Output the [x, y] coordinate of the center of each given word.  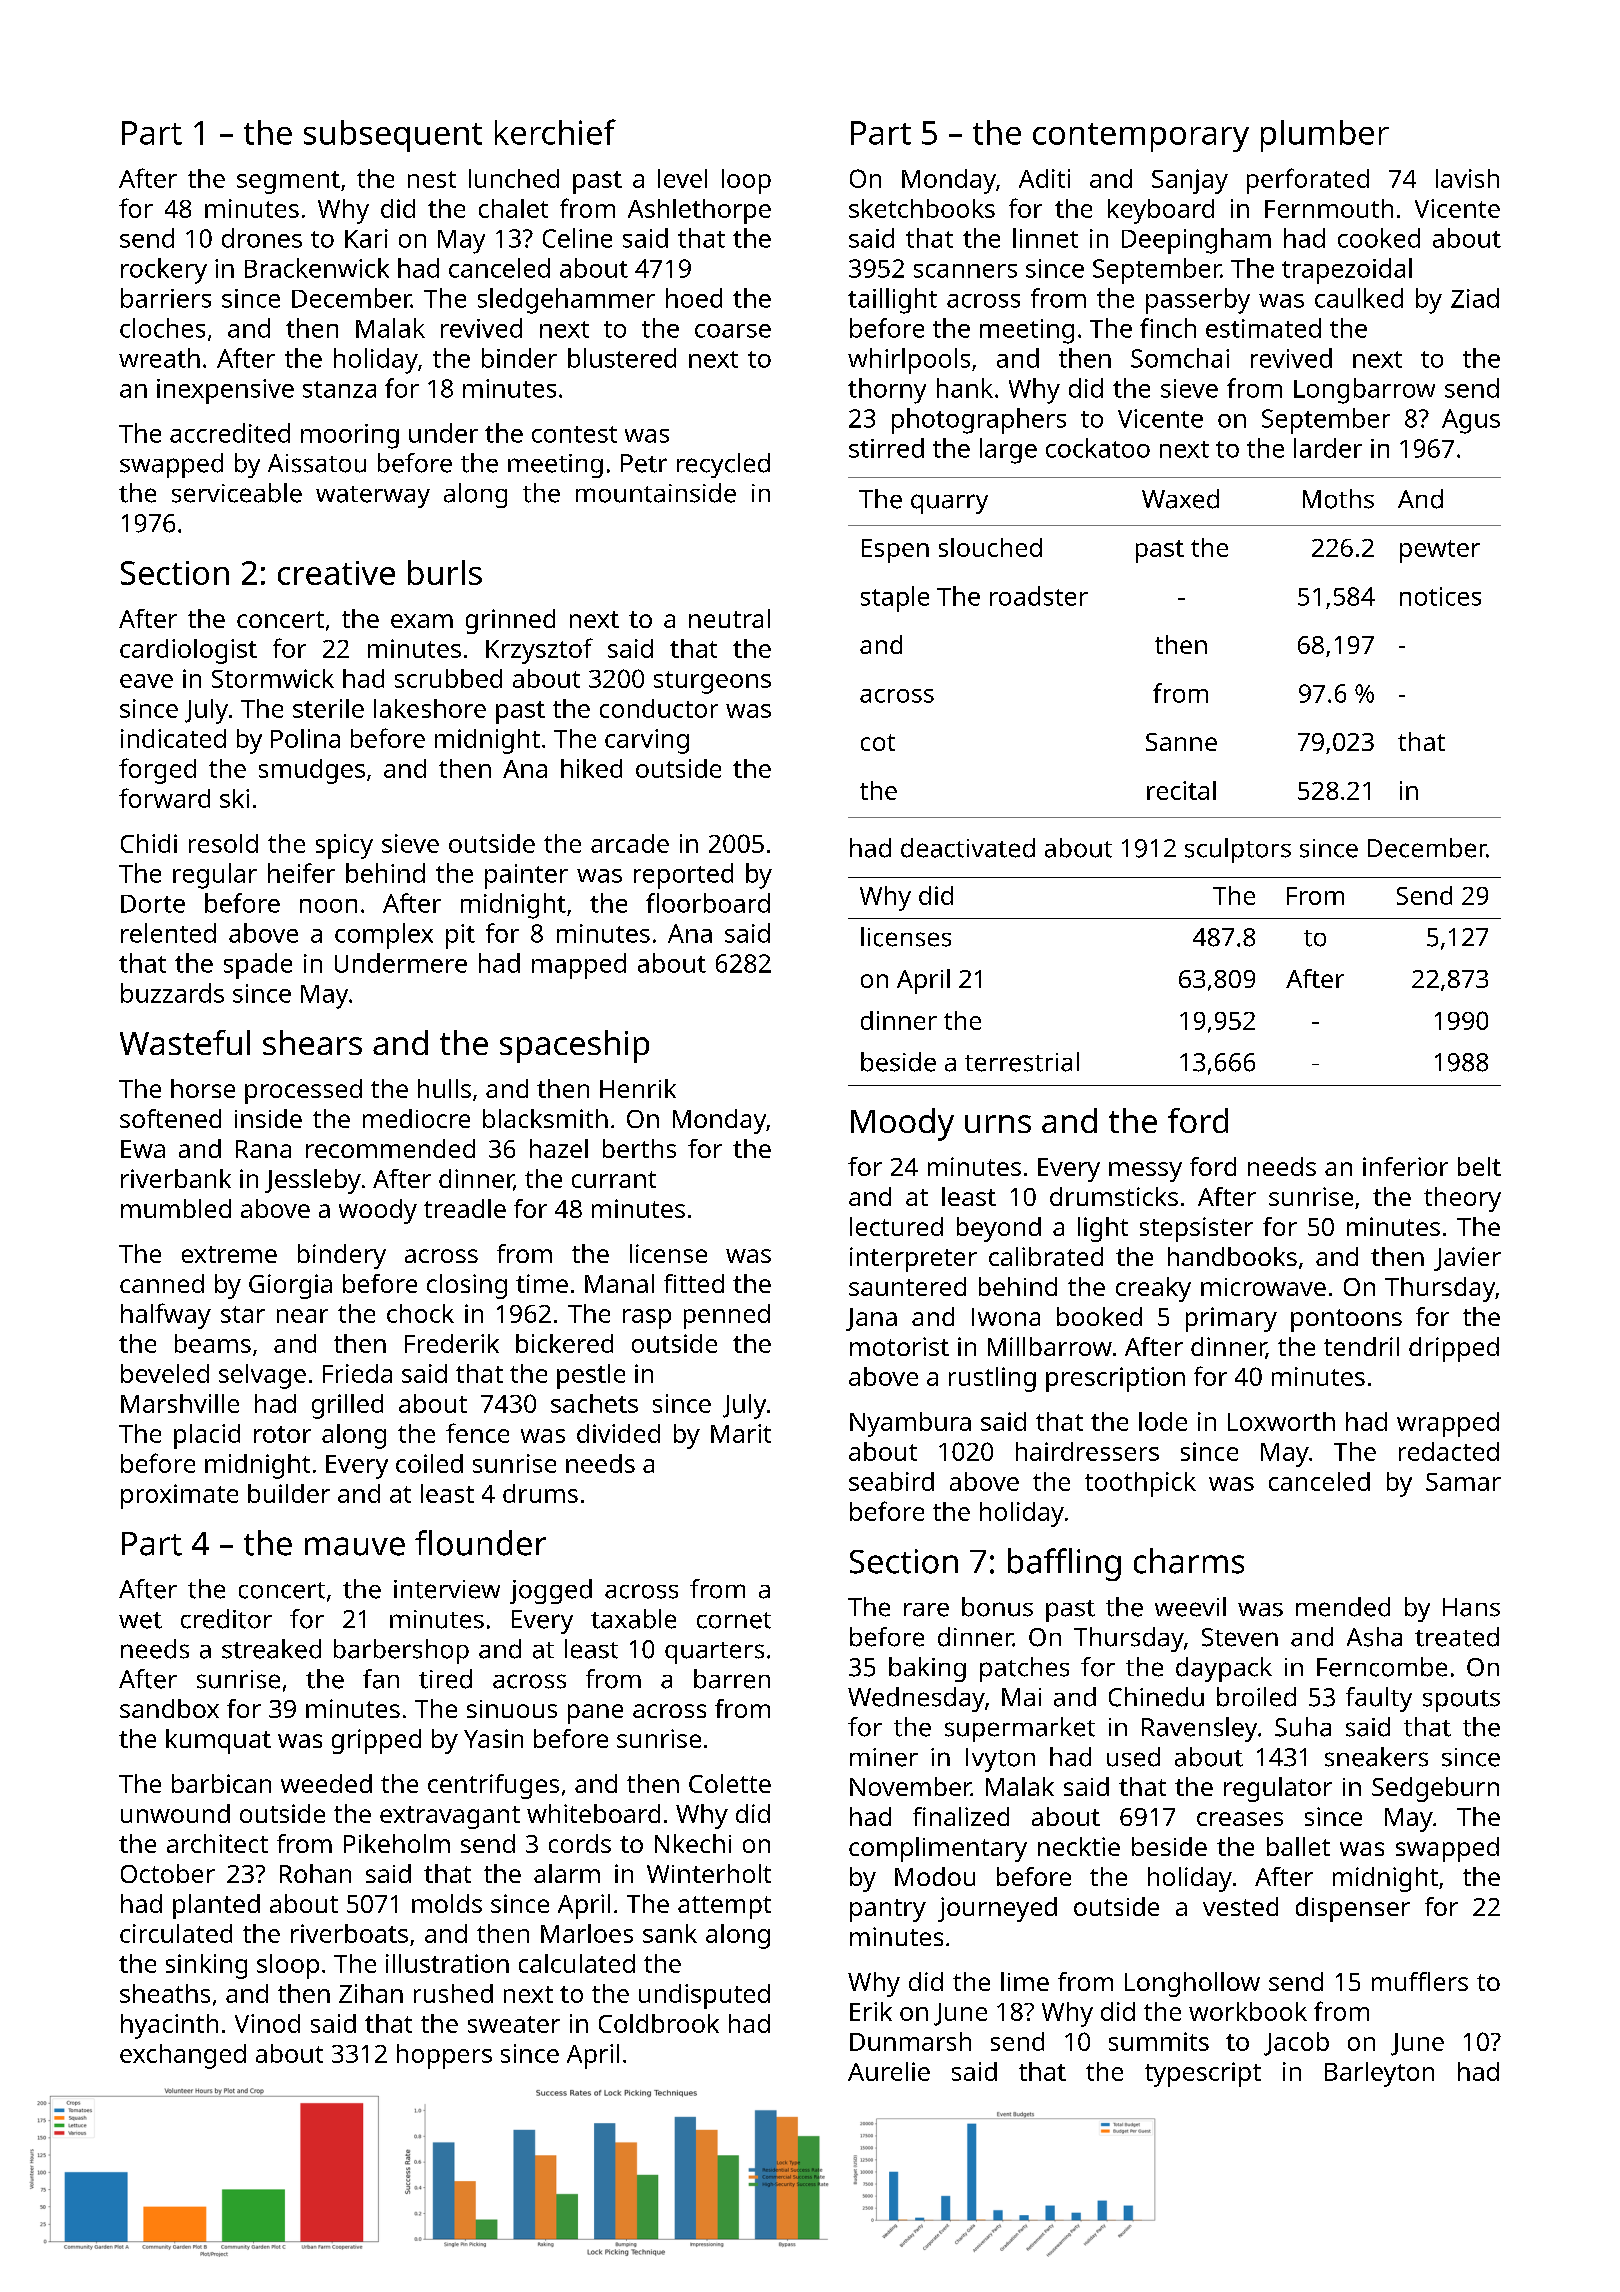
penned [727, 1316]
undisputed [704, 1996]
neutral [729, 618]
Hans [1471, 1607]
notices [1440, 596]
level [682, 178]
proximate [179, 1496]
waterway [373, 497]
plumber [1325, 136]
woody [378, 1211]
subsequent [393, 136]
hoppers [444, 2056]
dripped [1454, 1349]
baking [927, 1669]
